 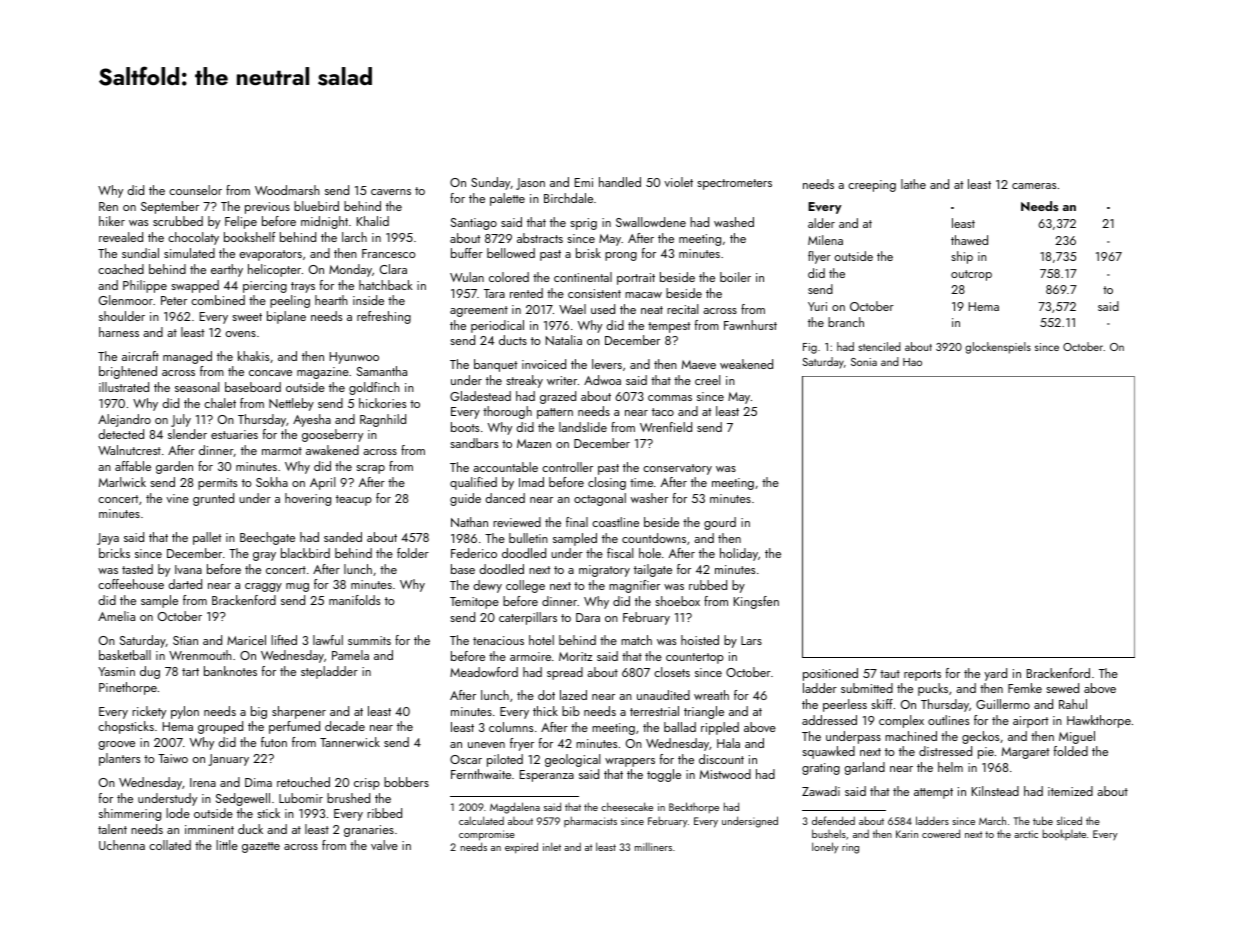 What do you see at coordinates (735, 277) in the screenshot?
I see `boiler` at bounding box center [735, 277].
